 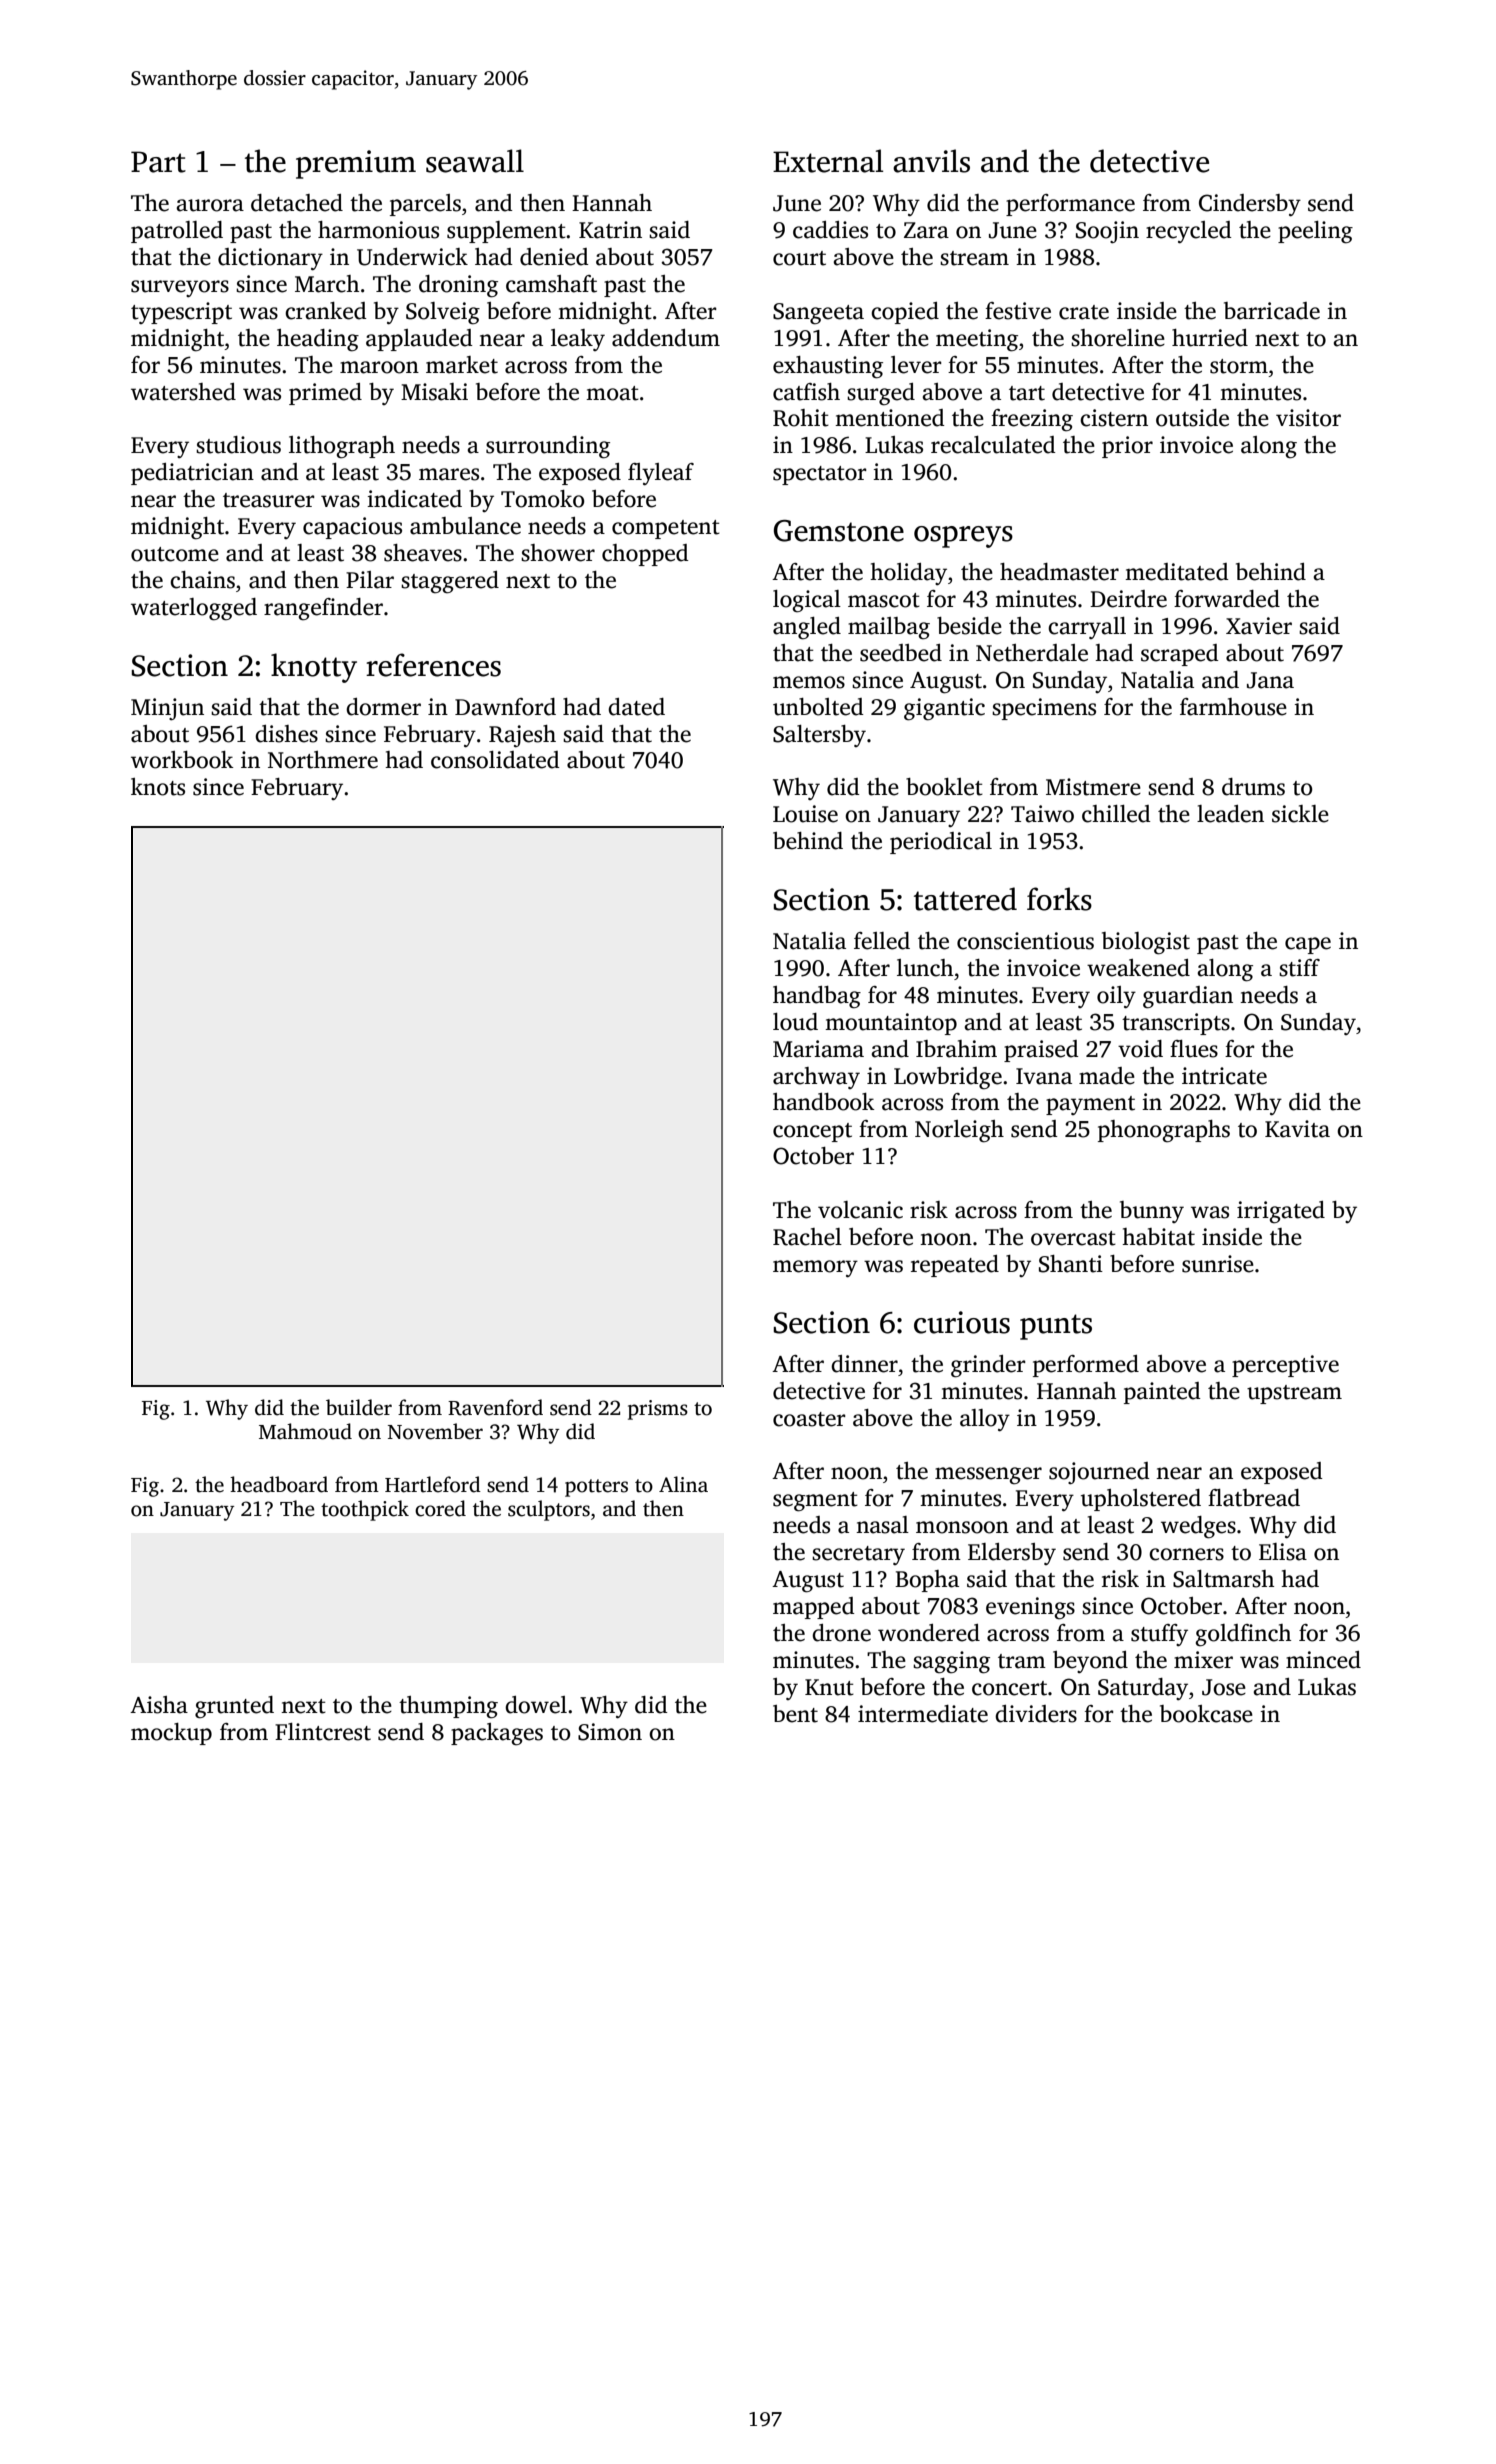 What do you see at coordinates (801, 418) in the document?
I see `Rohit` at bounding box center [801, 418].
